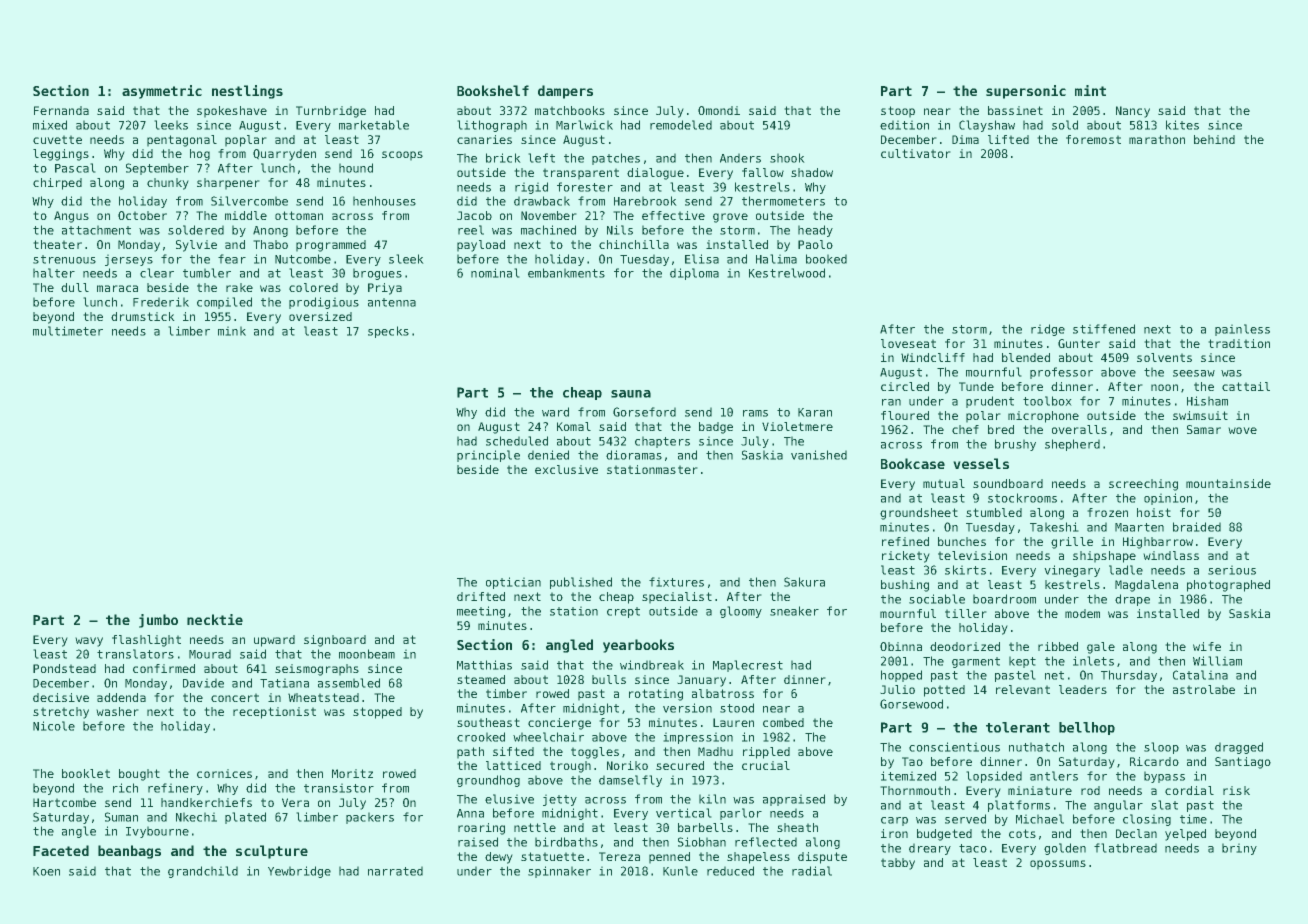  What do you see at coordinates (535, 827) in the image?
I see `nettle` at bounding box center [535, 827].
